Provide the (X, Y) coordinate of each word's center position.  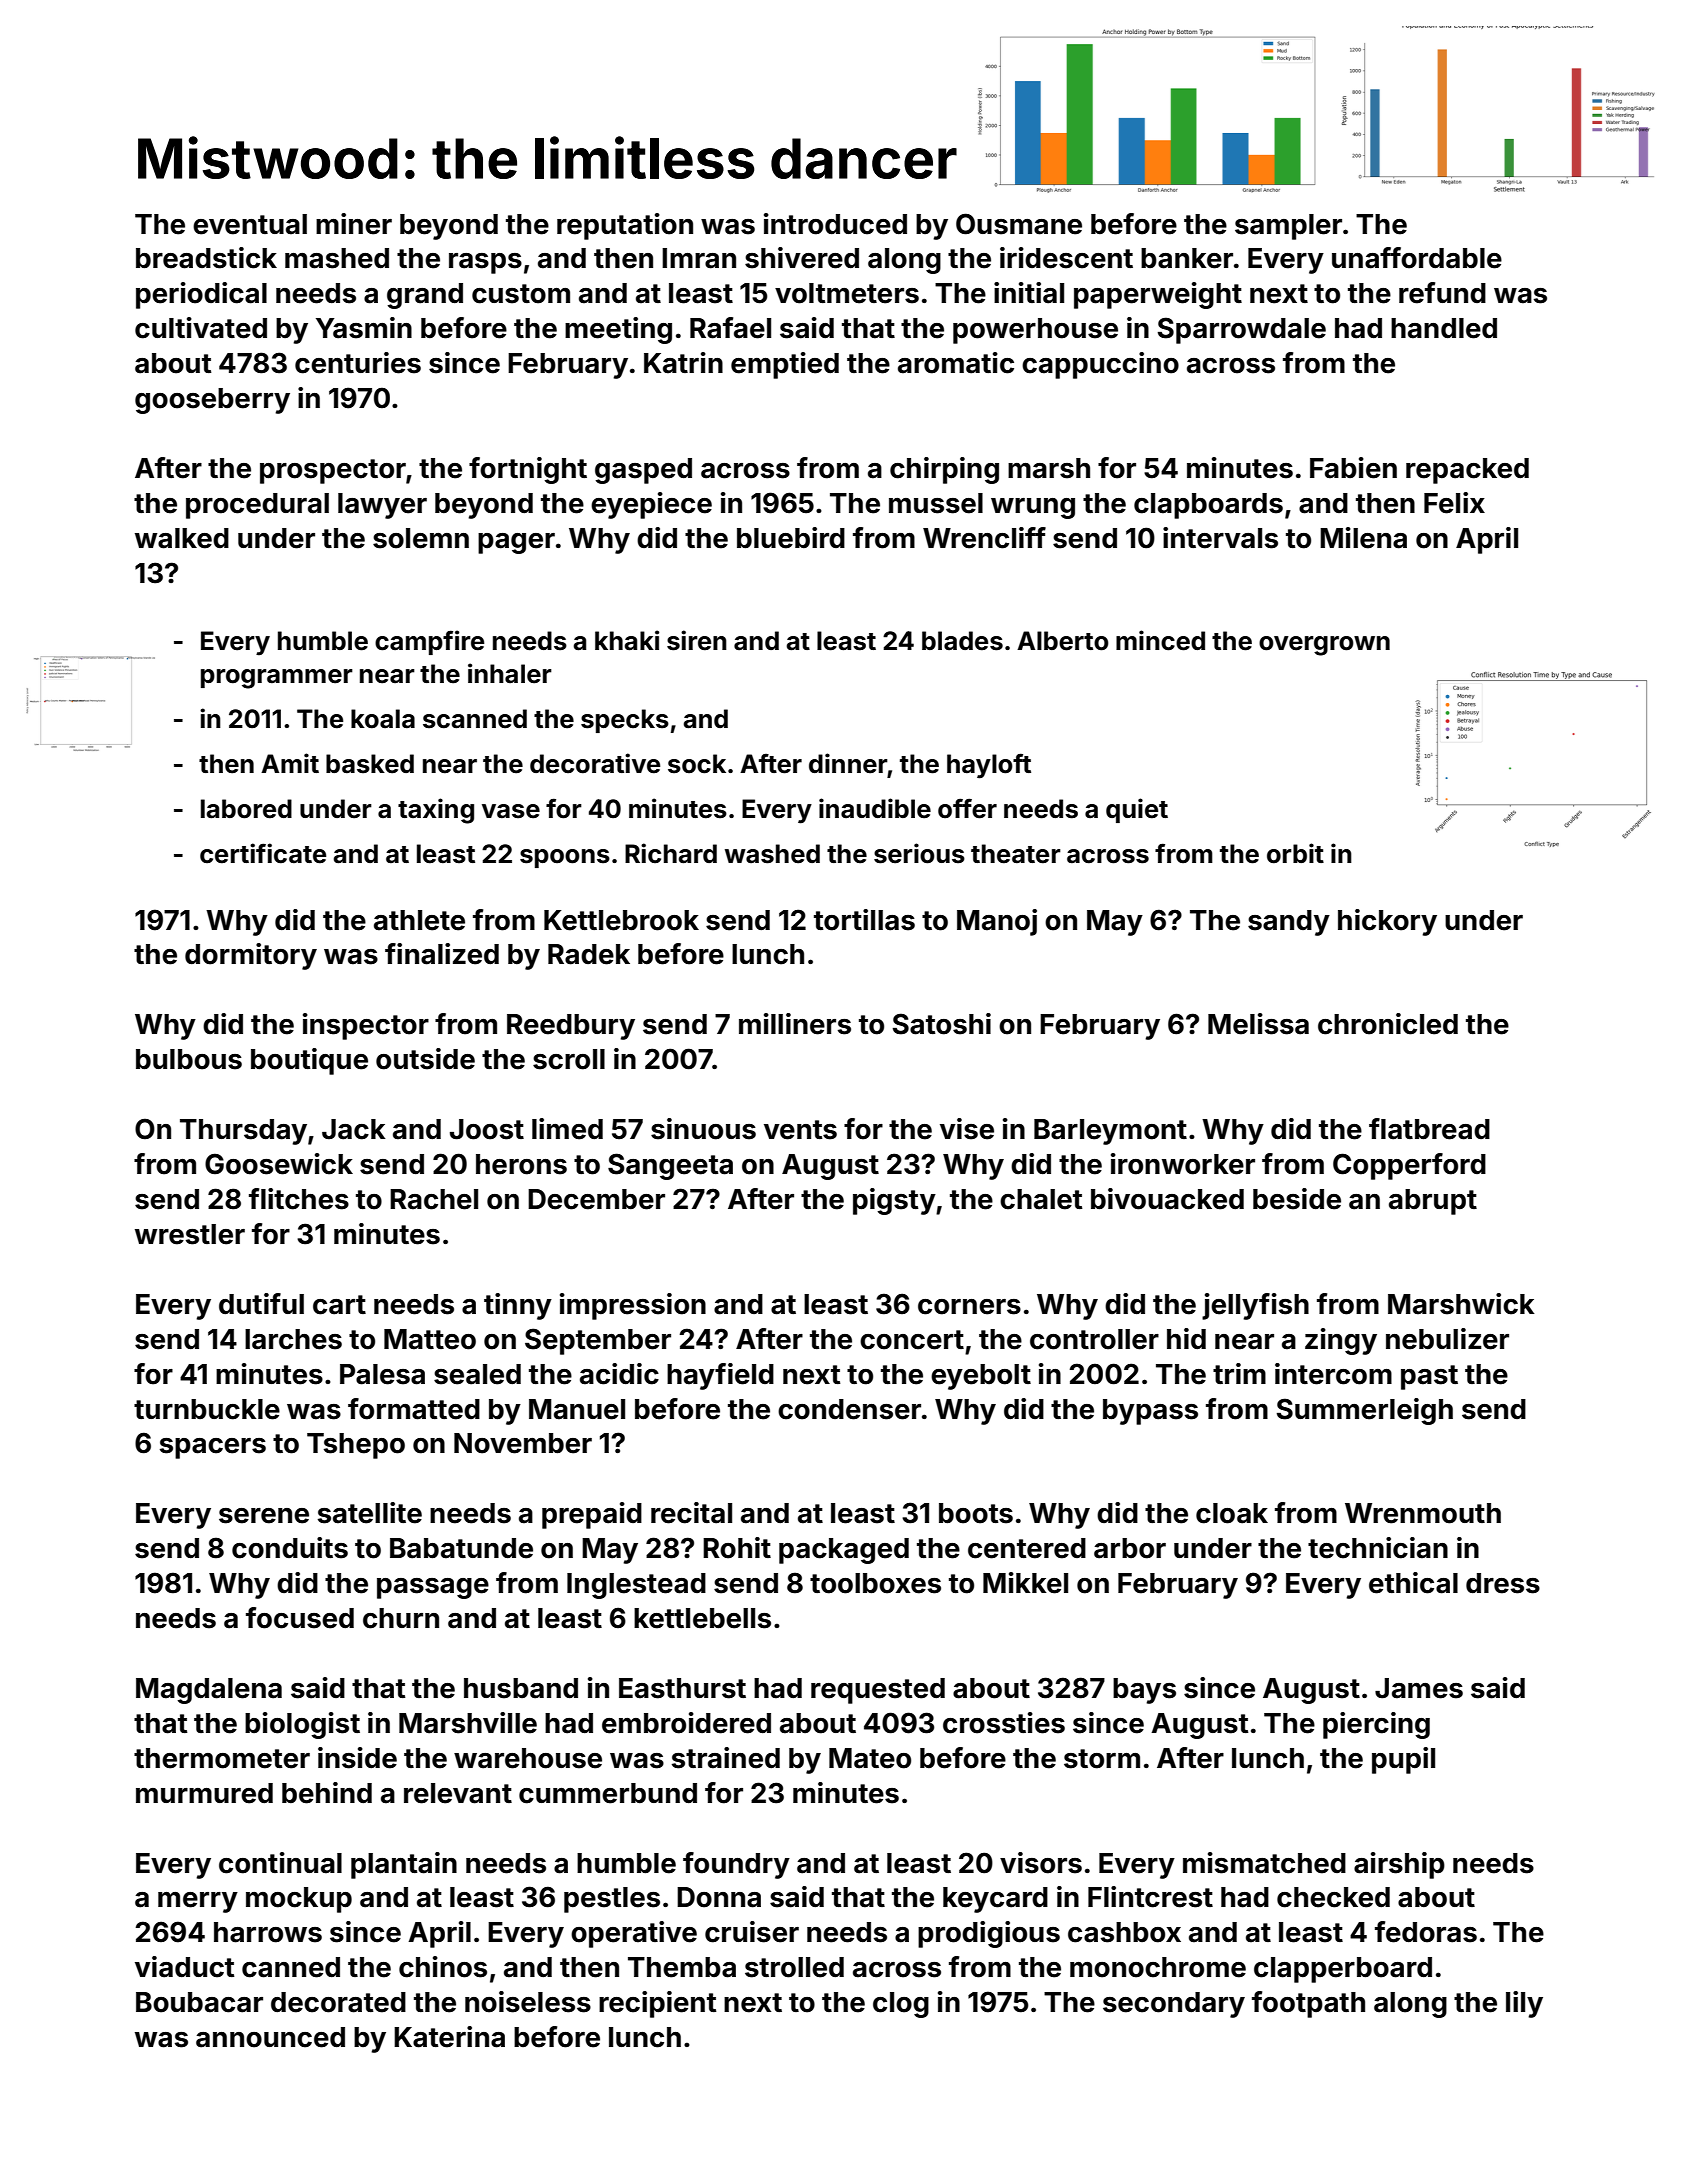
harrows (268, 1932)
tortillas (864, 920)
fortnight (528, 470)
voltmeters (847, 293)
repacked (1467, 471)
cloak (1232, 1513)
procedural (257, 506)
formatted (414, 1409)
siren (697, 640)
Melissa (1258, 1024)
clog (901, 2005)
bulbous (189, 1059)
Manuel (577, 1409)
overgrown (1324, 646)
